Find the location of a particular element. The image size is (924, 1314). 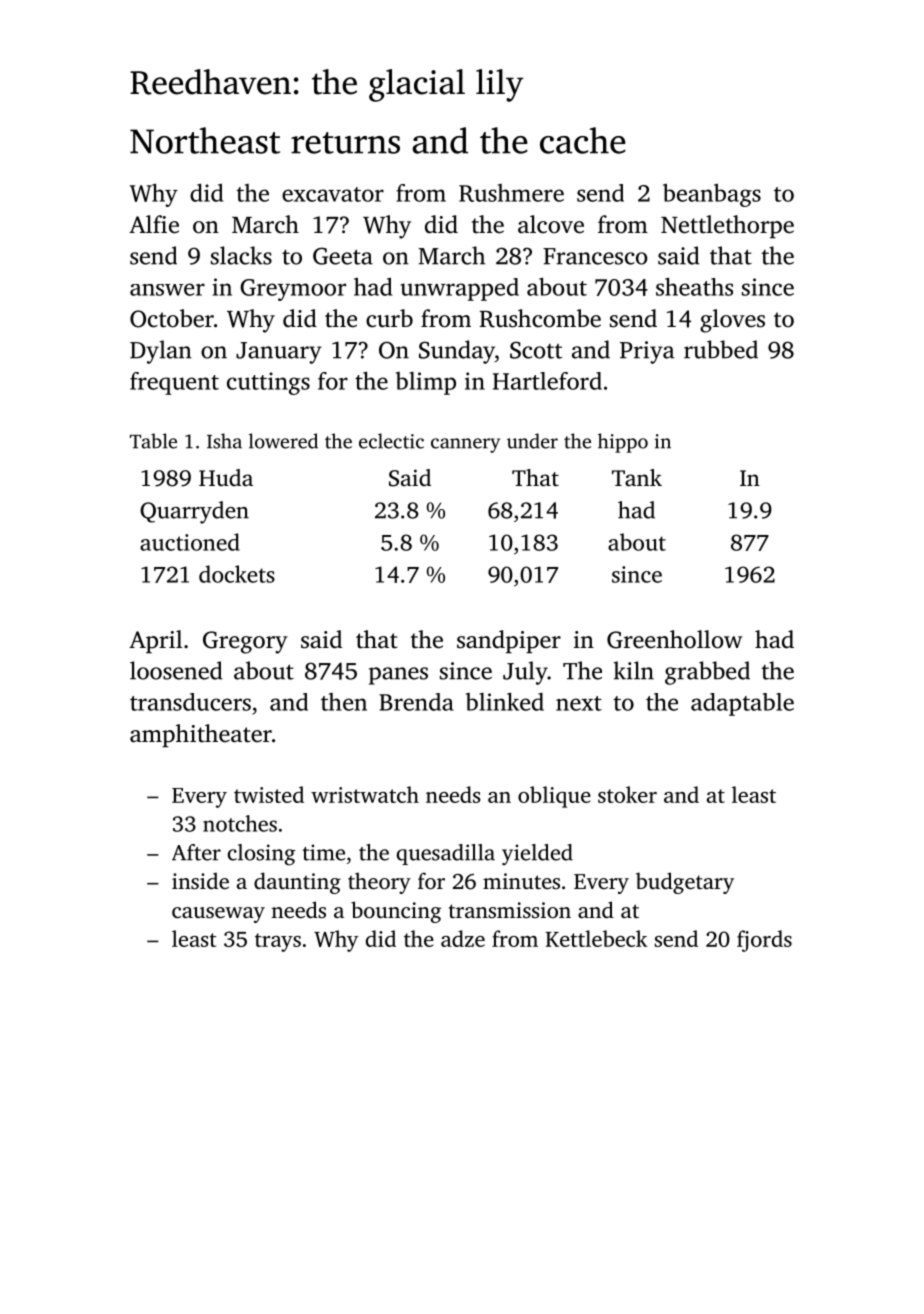

Quarryden is located at coordinates (194, 512).
